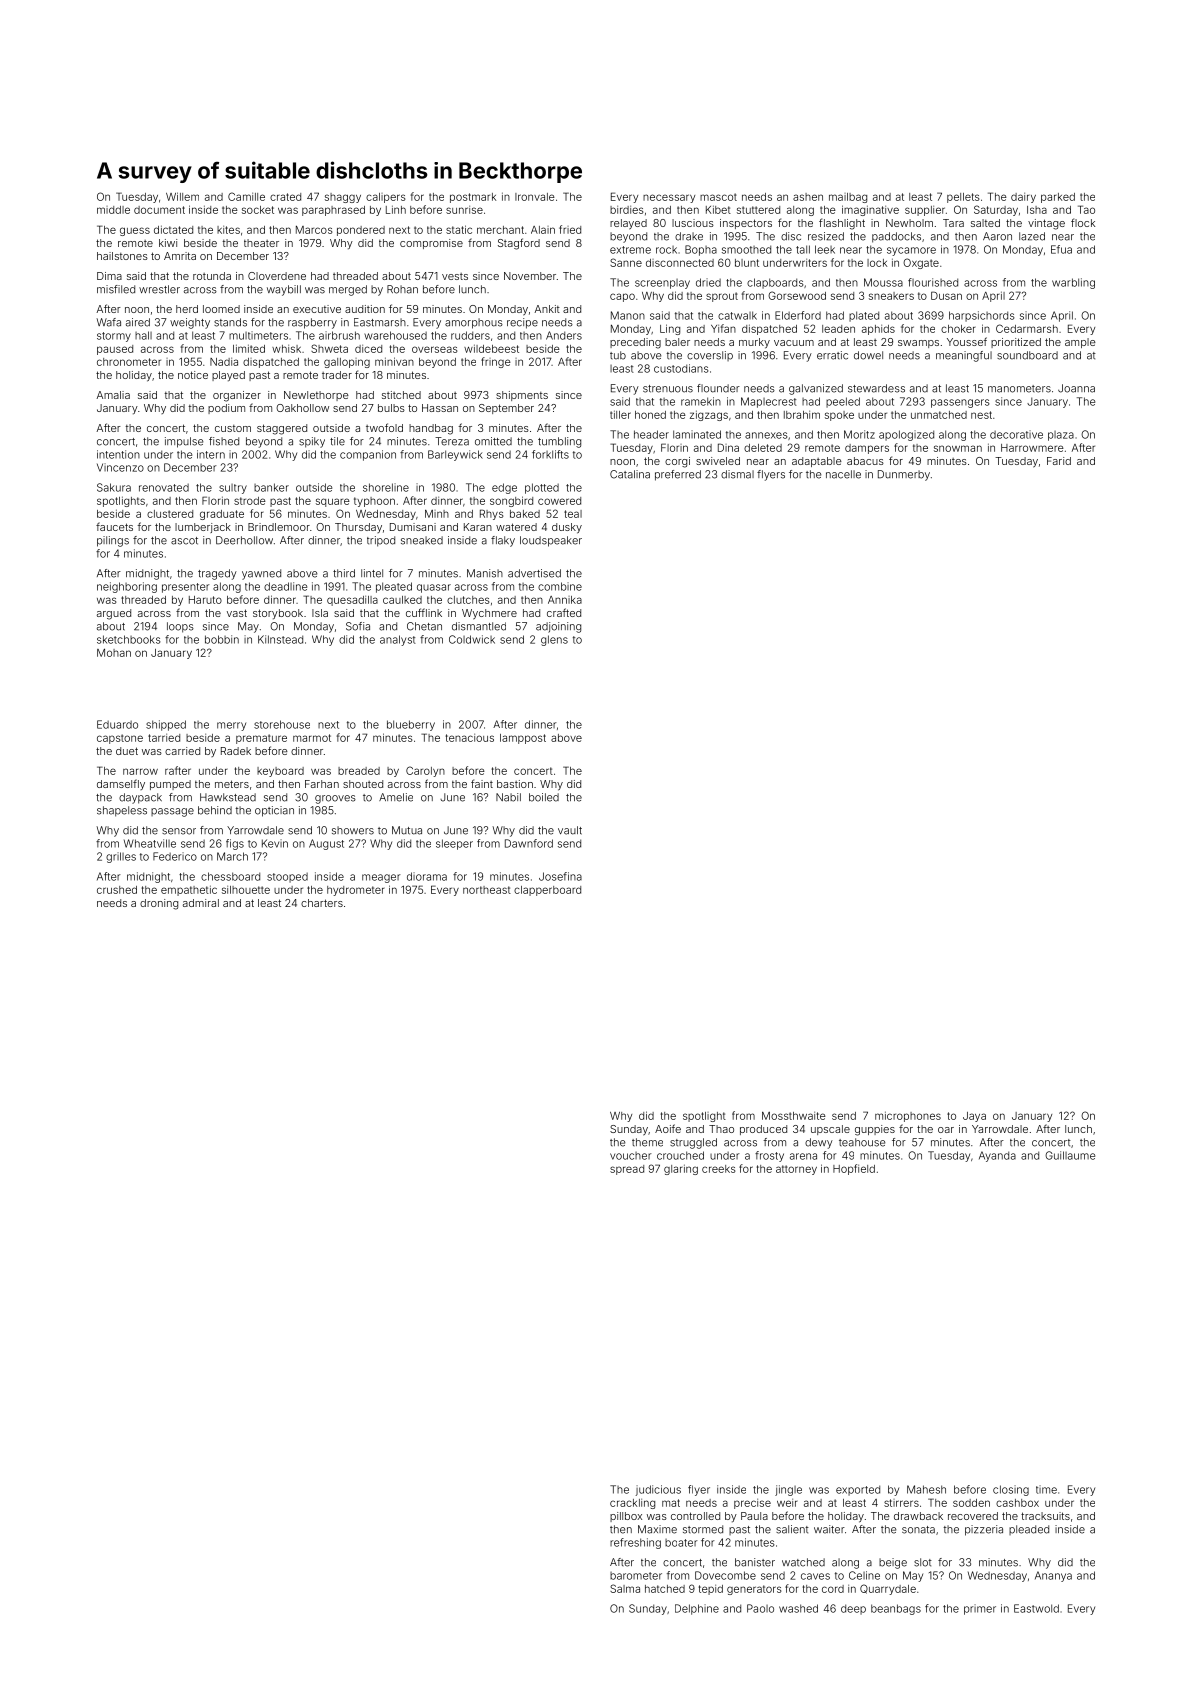  What do you see at coordinates (1023, 198) in the document?
I see `dairy` at bounding box center [1023, 198].
